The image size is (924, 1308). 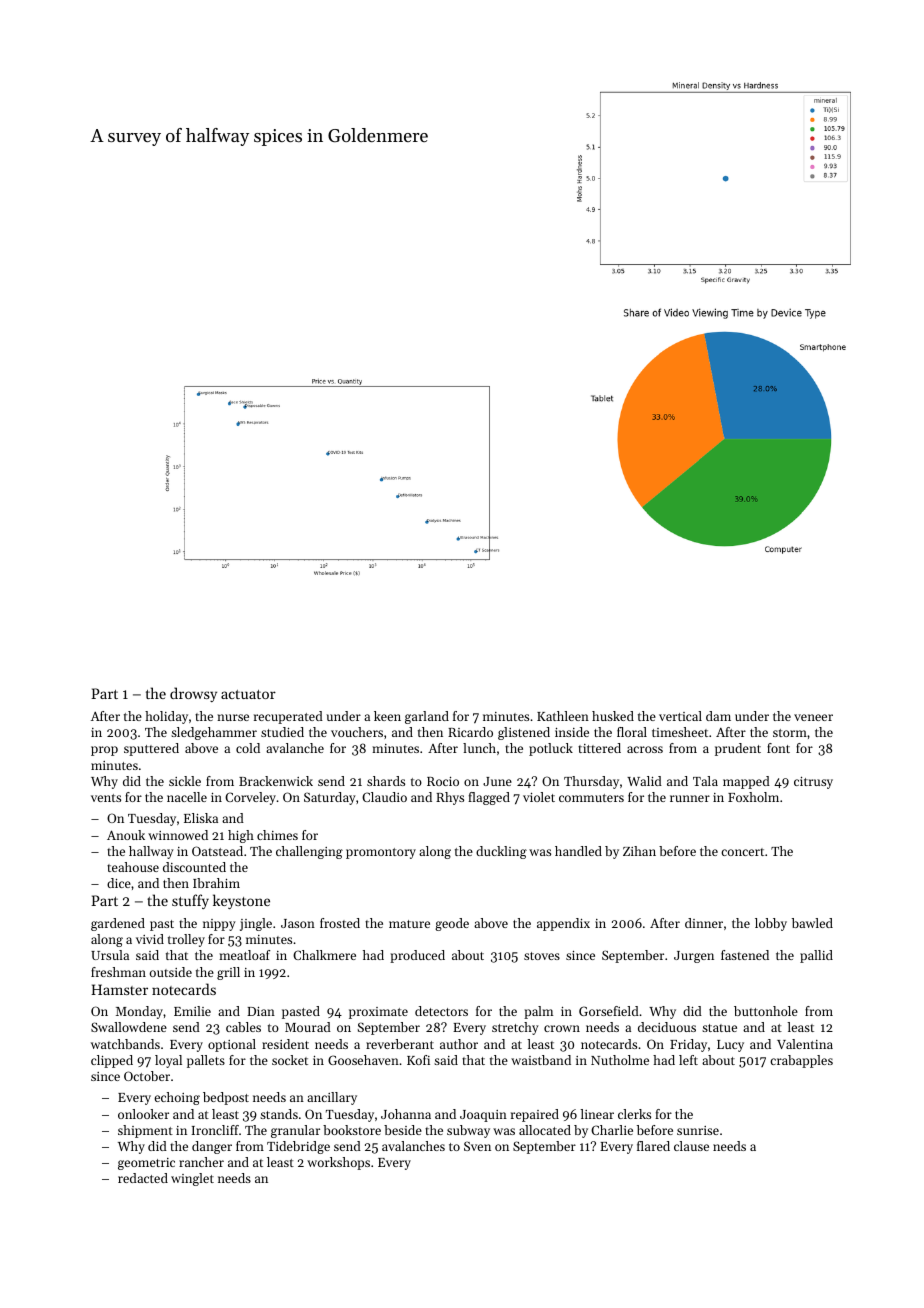 What do you see at coordinates (118, 972) in the screenshot?
I see `freshman` at bounding box center [118, 972].
